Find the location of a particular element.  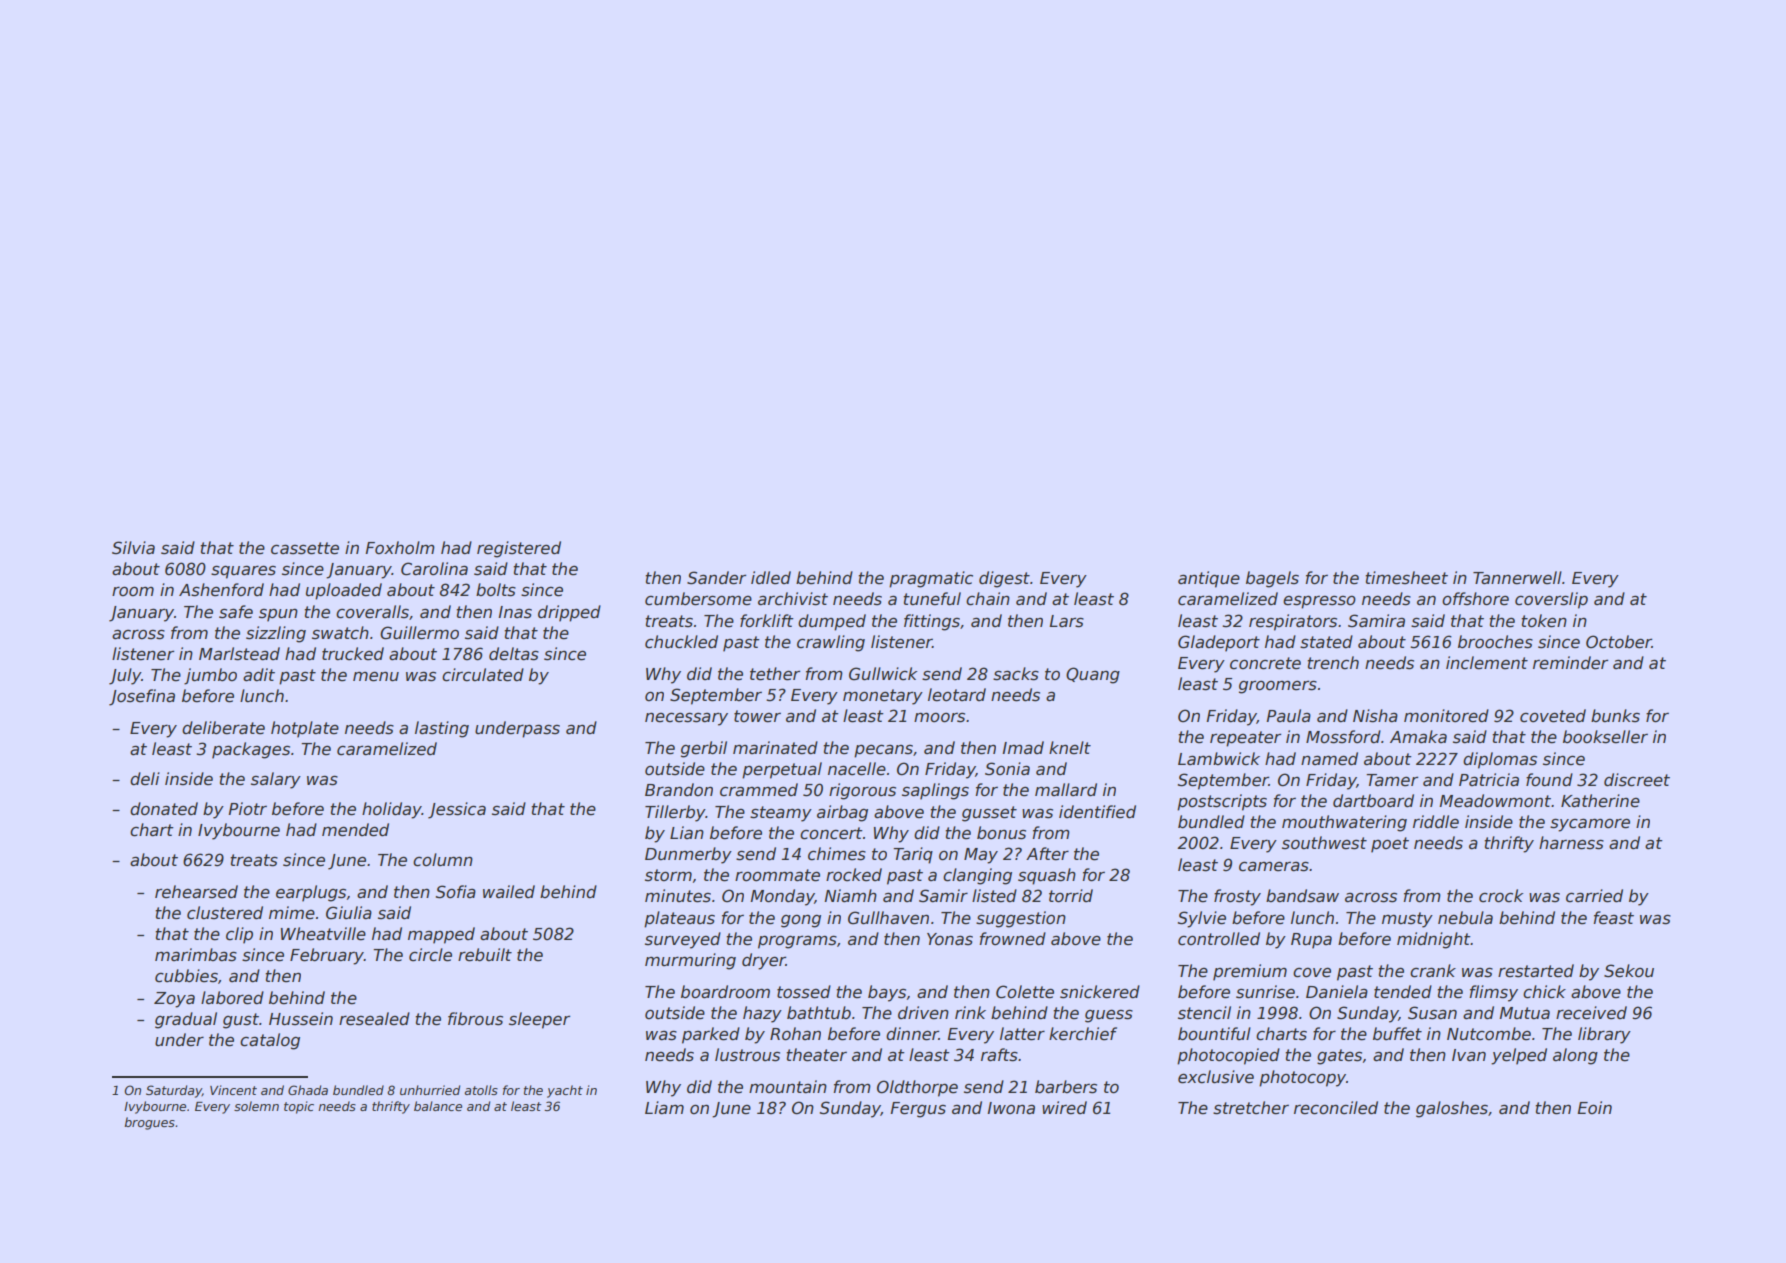

Tannerwell is located at coordinates (1517, 578).
